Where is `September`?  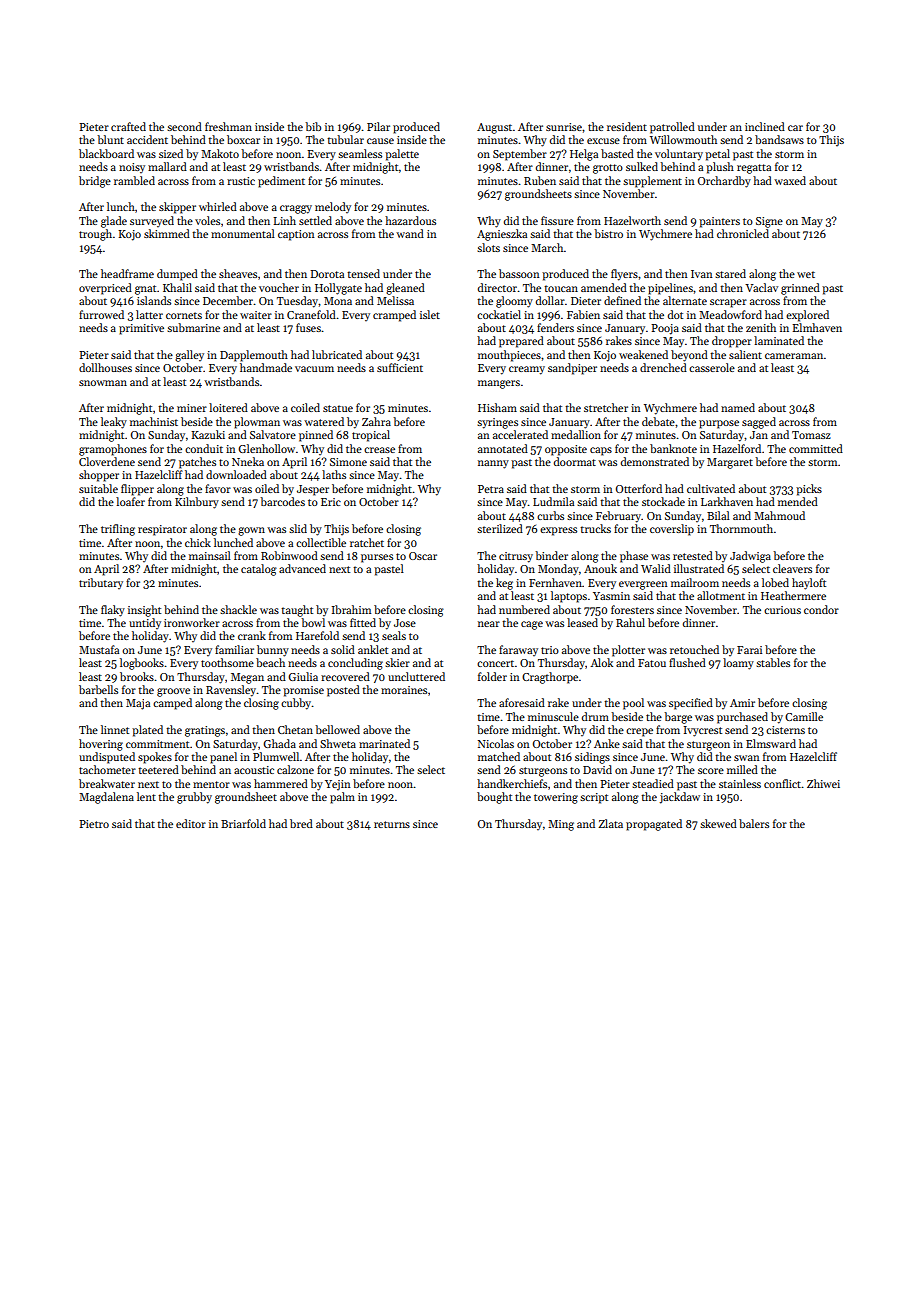
September is located at coordinates (520, 155).
